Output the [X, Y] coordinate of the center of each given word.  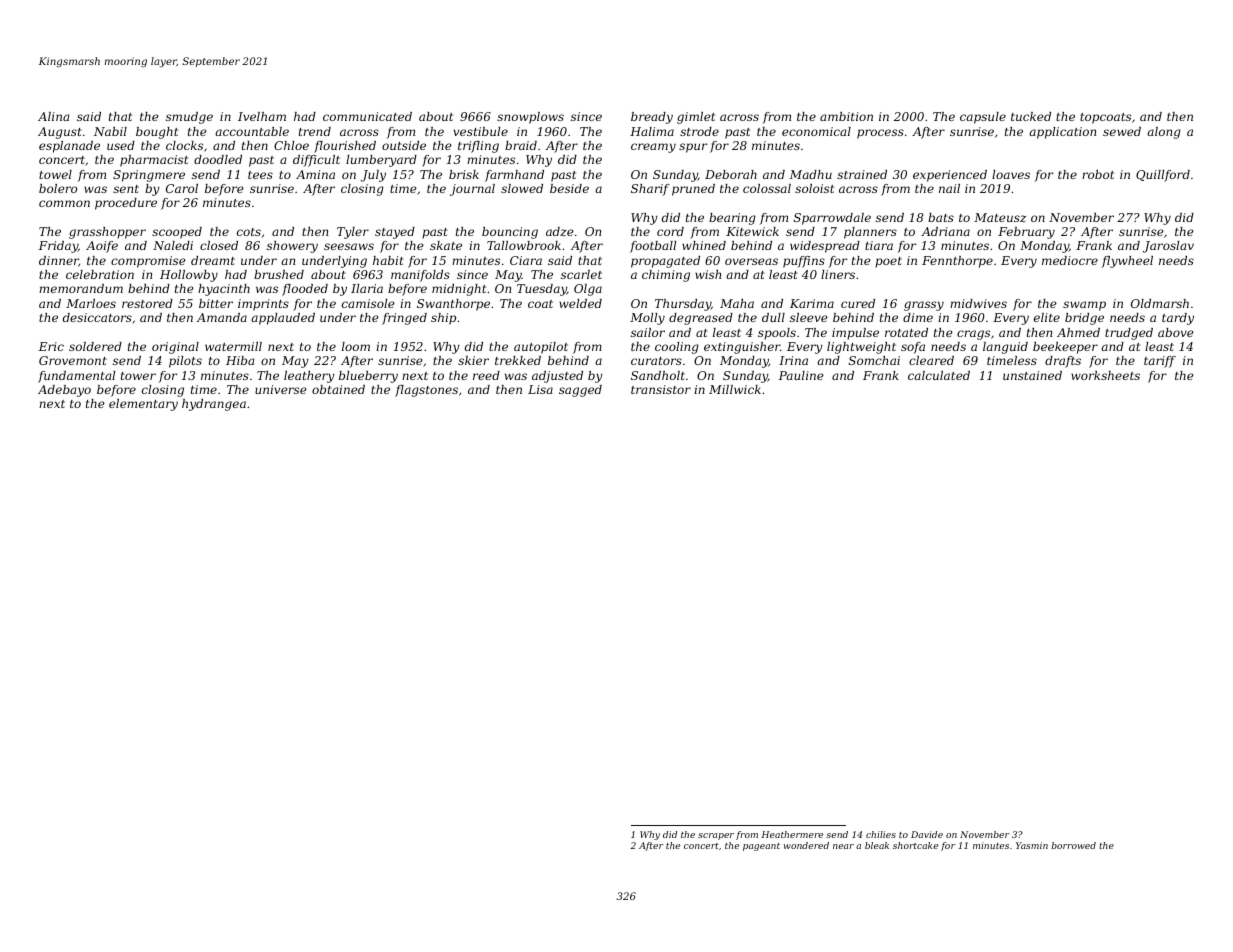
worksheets [1105, 375]
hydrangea [214, 405]
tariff [1160, 362]
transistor [661, 389]
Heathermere [792, 834]
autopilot [541, 348]
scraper [716, 836]
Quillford [1163, 176]
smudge [189, 118]
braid [521, 145]
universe [281, 389]
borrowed [1073, 845]
